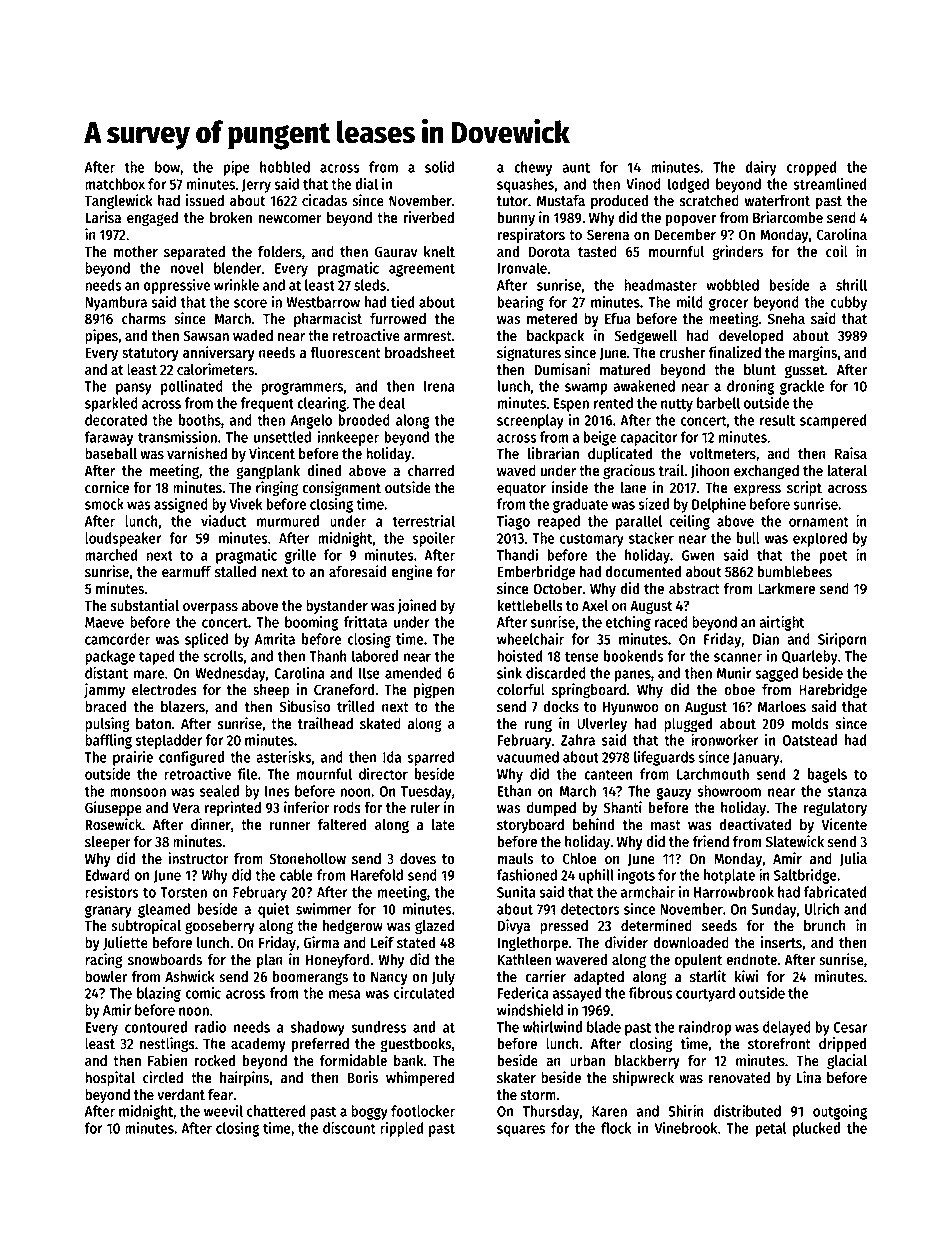  Describe the element at coordinates (108, 741) in the document. I see `baffling` at that location.
